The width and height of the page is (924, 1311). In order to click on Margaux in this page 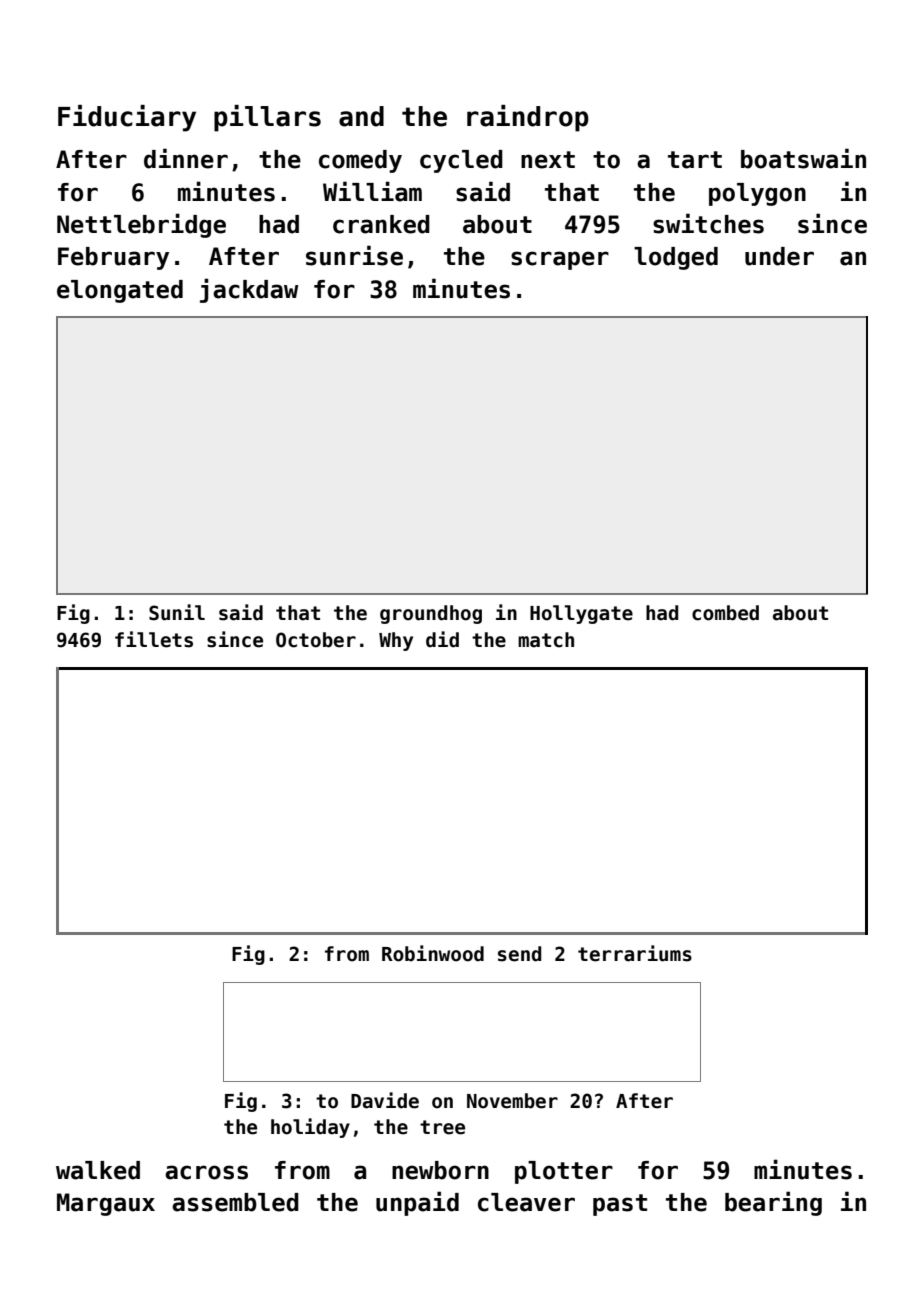, I will do `click(106, 1204)`.
